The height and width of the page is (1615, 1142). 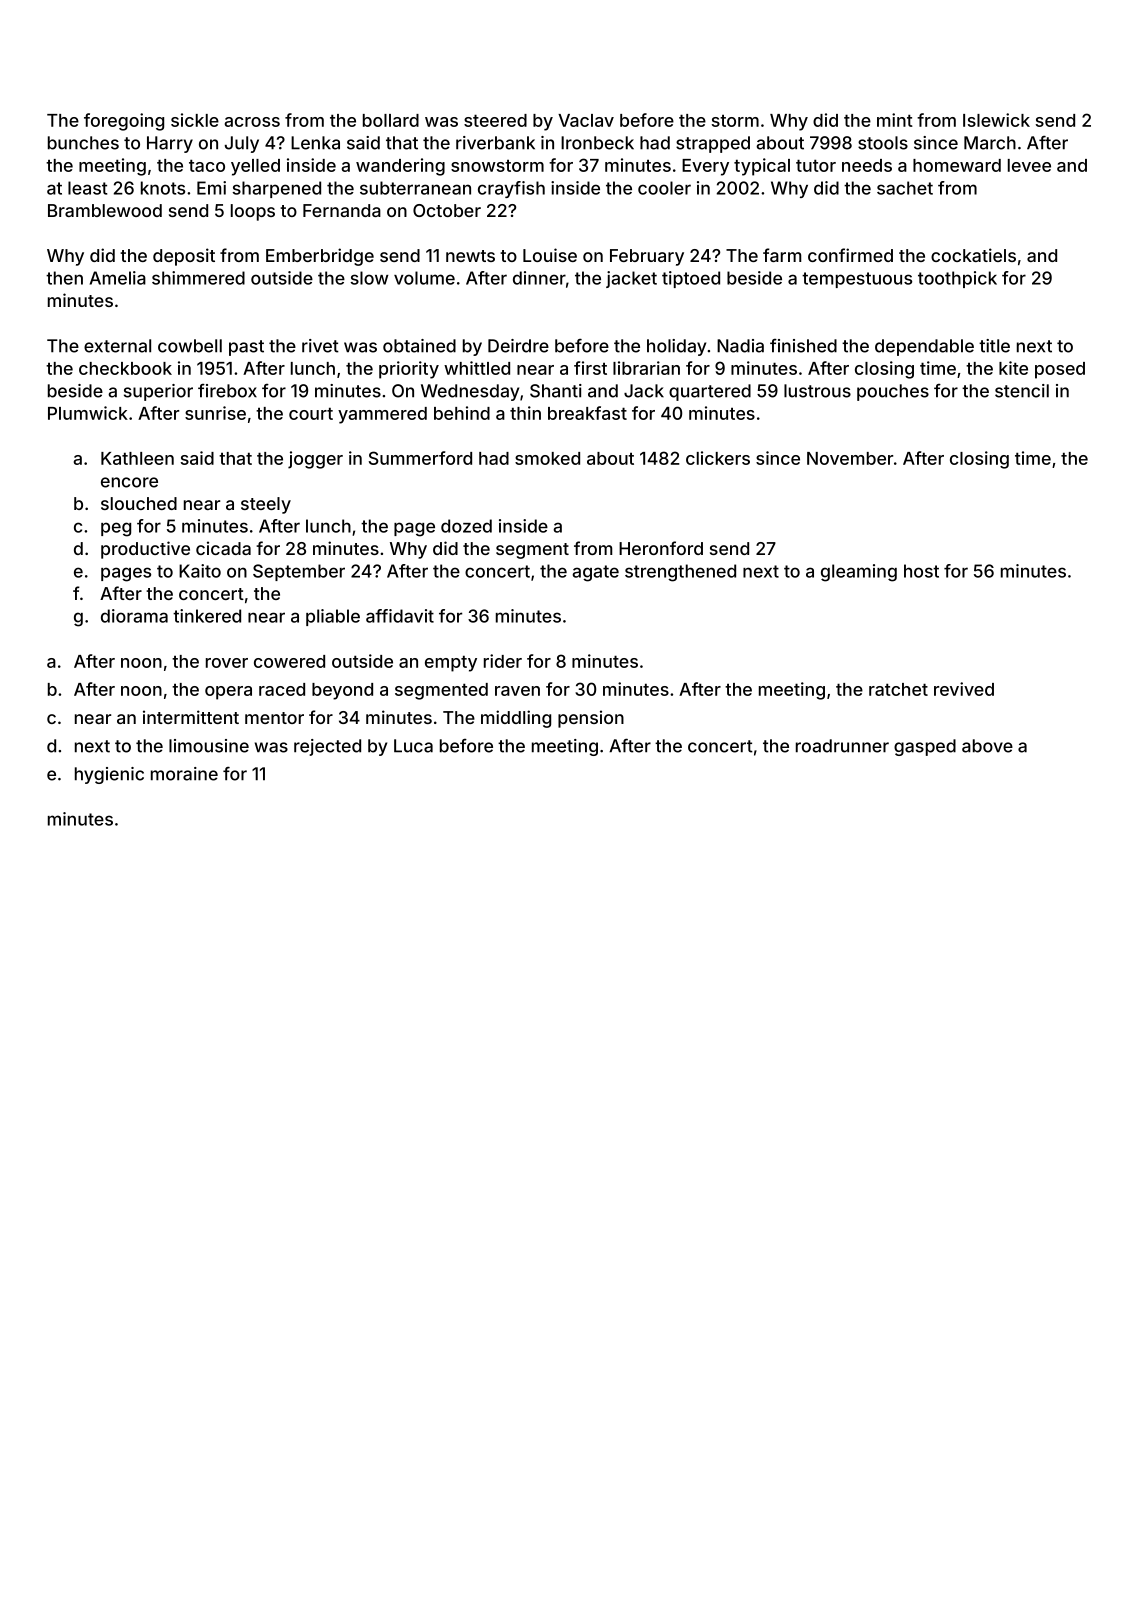 I want to click on holiday, so click(x=676, y=347).
